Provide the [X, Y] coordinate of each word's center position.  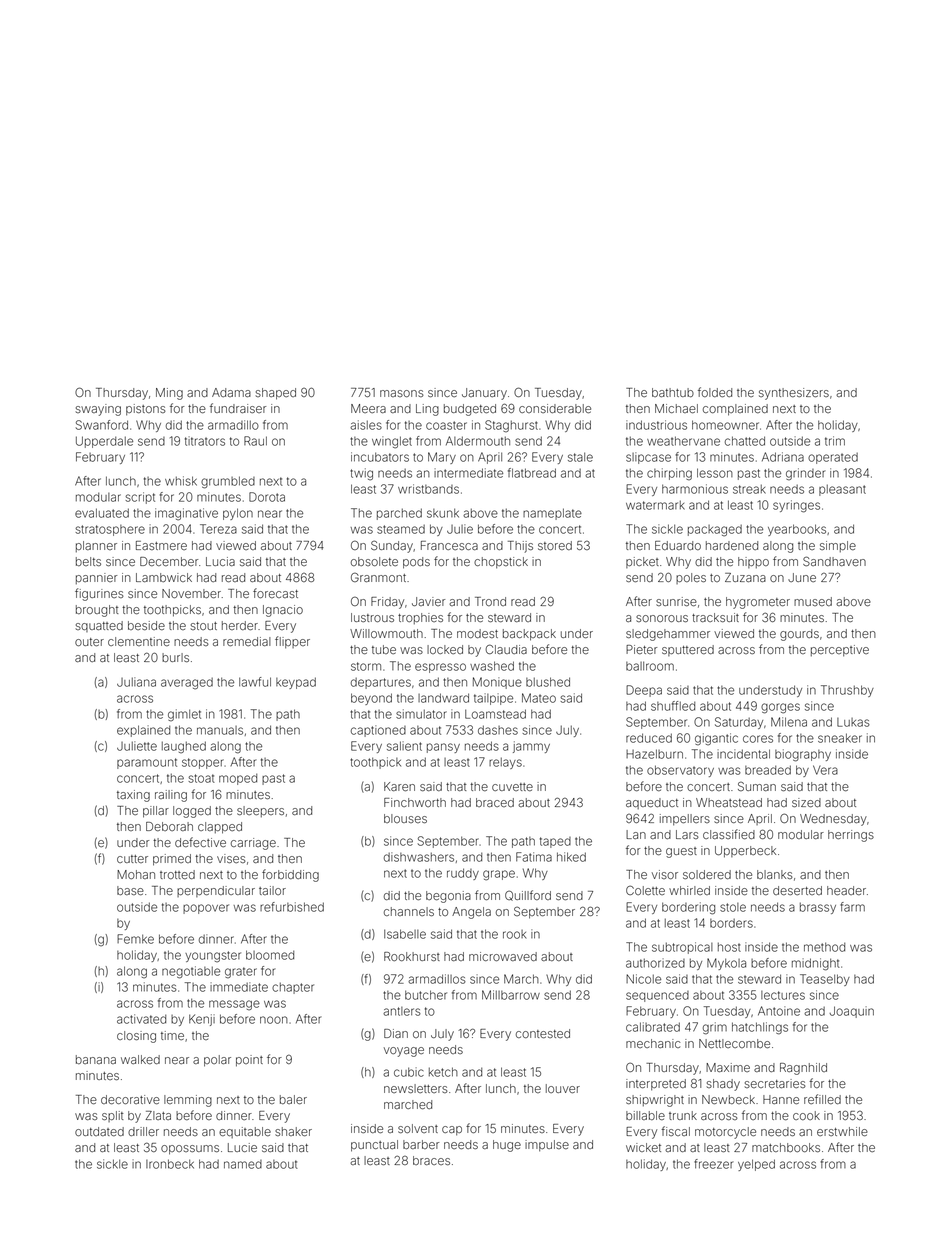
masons [402, 393]
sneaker [840, 738]
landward [443, 698]
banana [96, 1059]
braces [431, 1160]
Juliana [136, 682]
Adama [231, 392]
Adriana [783, 457]
